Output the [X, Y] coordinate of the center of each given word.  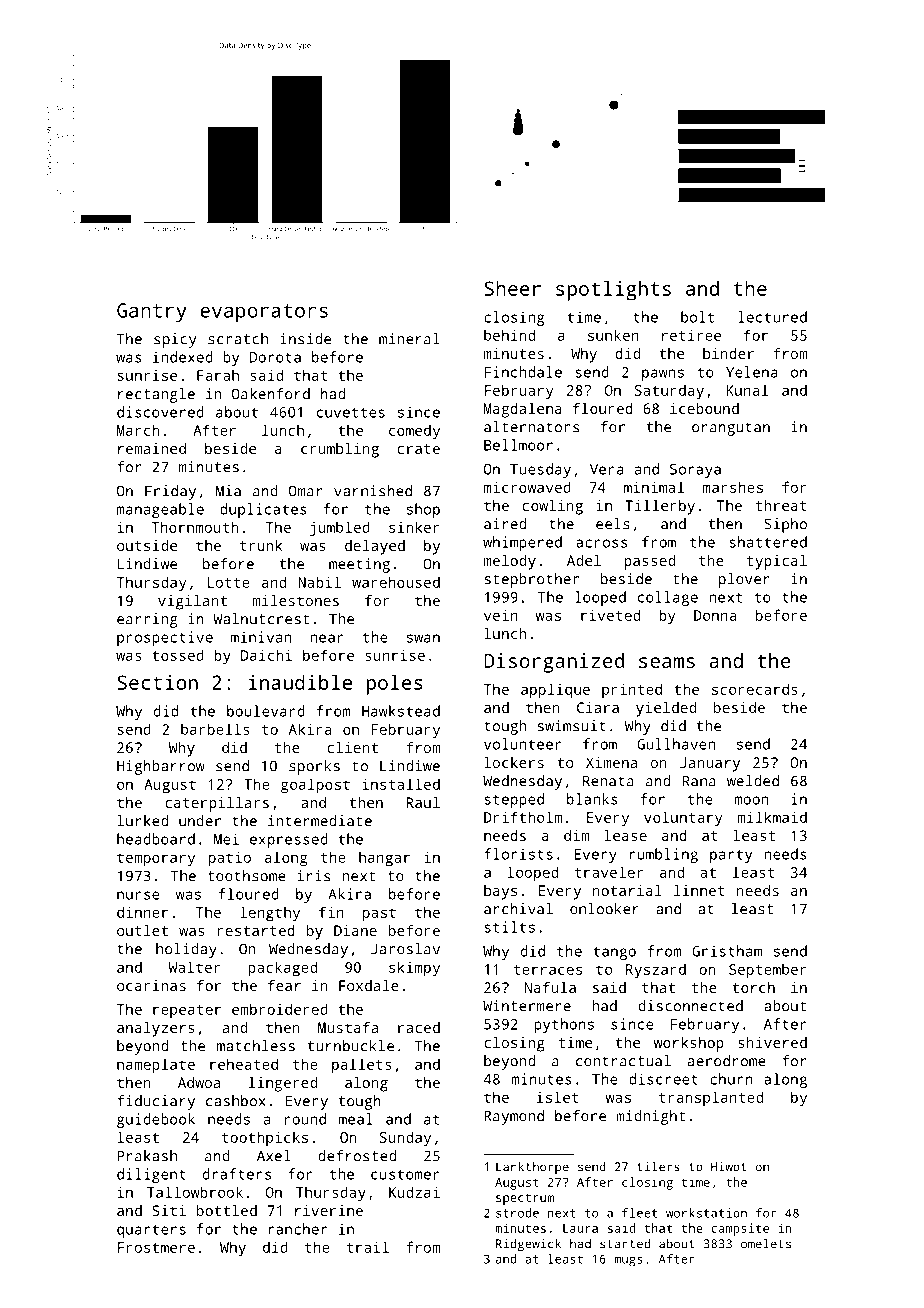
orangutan [731, 429]
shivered [772, 1042]
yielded [666, 709]
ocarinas [151, 985]
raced [419, 1027]
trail [368, 1247]
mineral [409, 339]
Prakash [147, 1156]
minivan [261, 637]
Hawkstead [401, 711]
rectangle [156, 395]
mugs [628, 1262]
